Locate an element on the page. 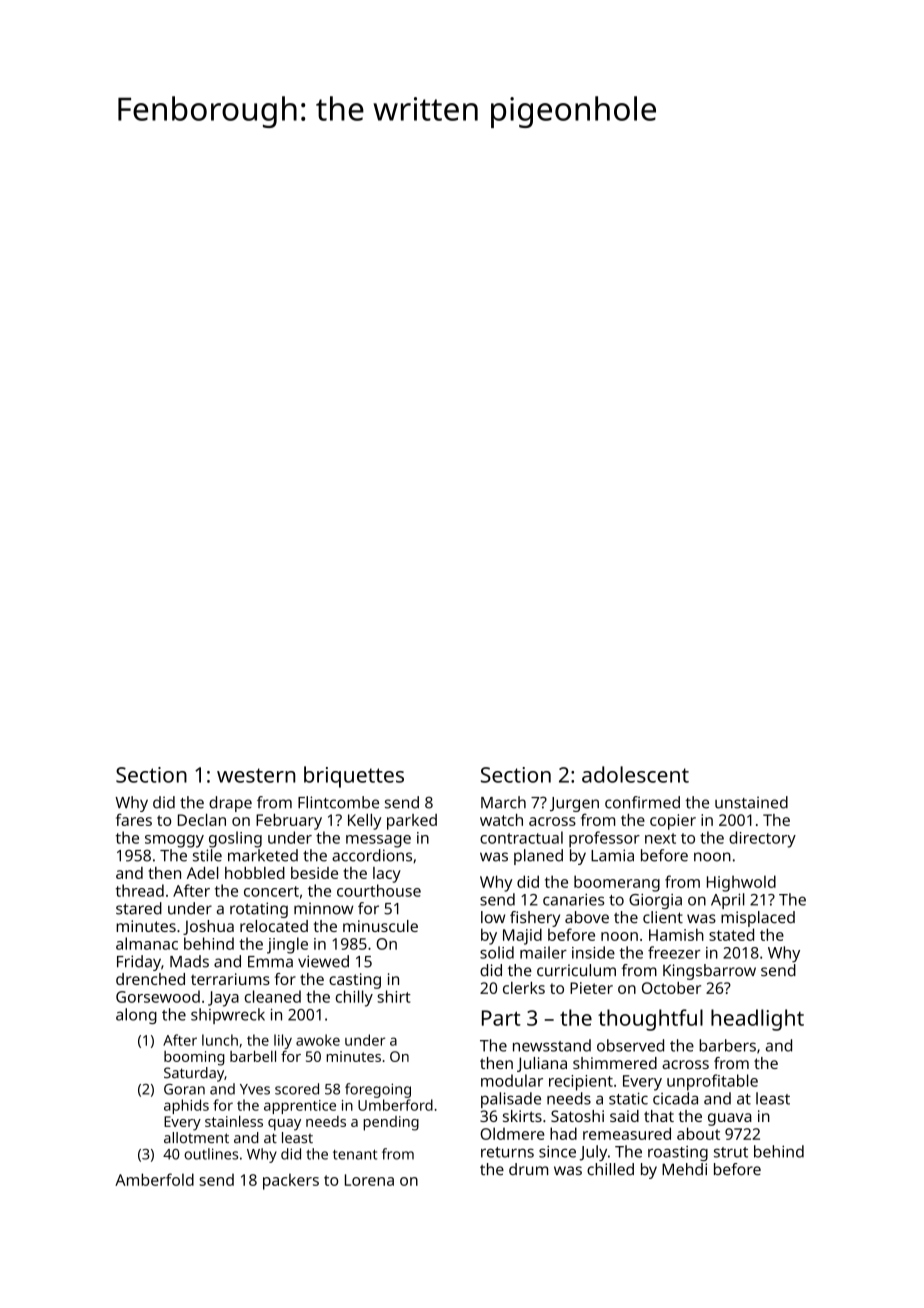 Image resolution: width=924 pixels, height=1308 pixels. adolescent is located at coordinates (635, 774).
